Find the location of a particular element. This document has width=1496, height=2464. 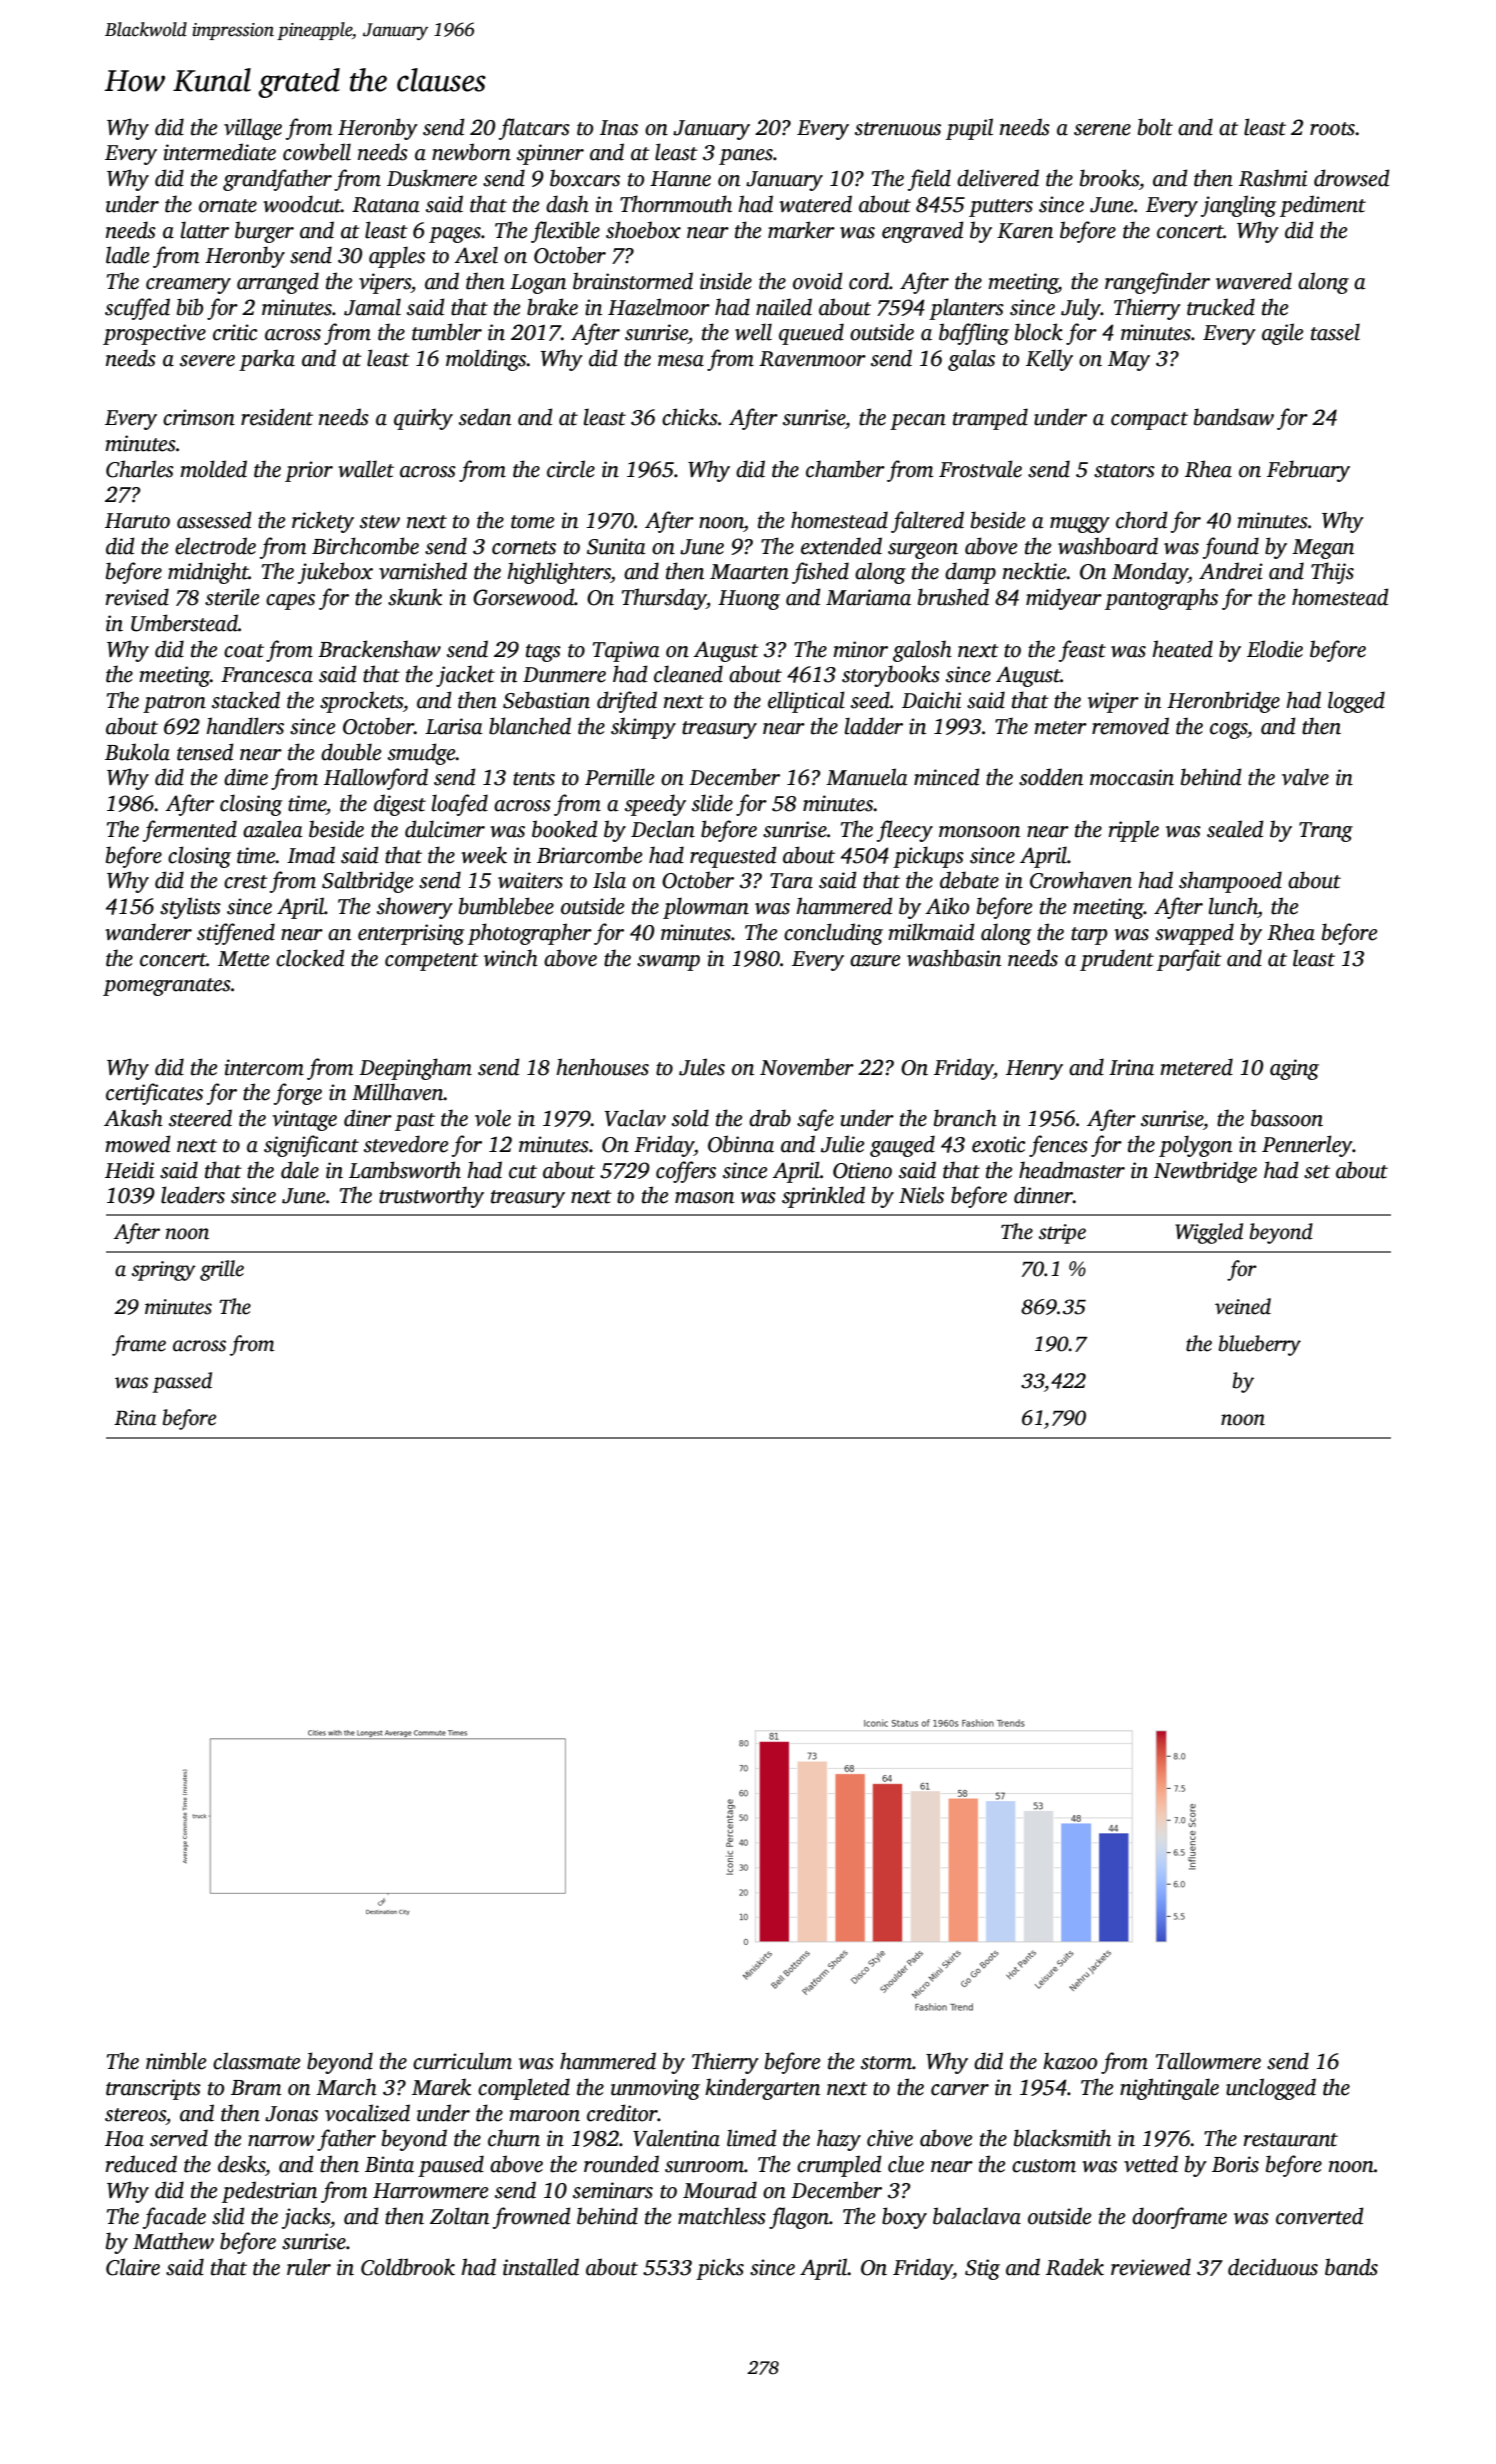

roots is located at coordinates (1332, 129).
